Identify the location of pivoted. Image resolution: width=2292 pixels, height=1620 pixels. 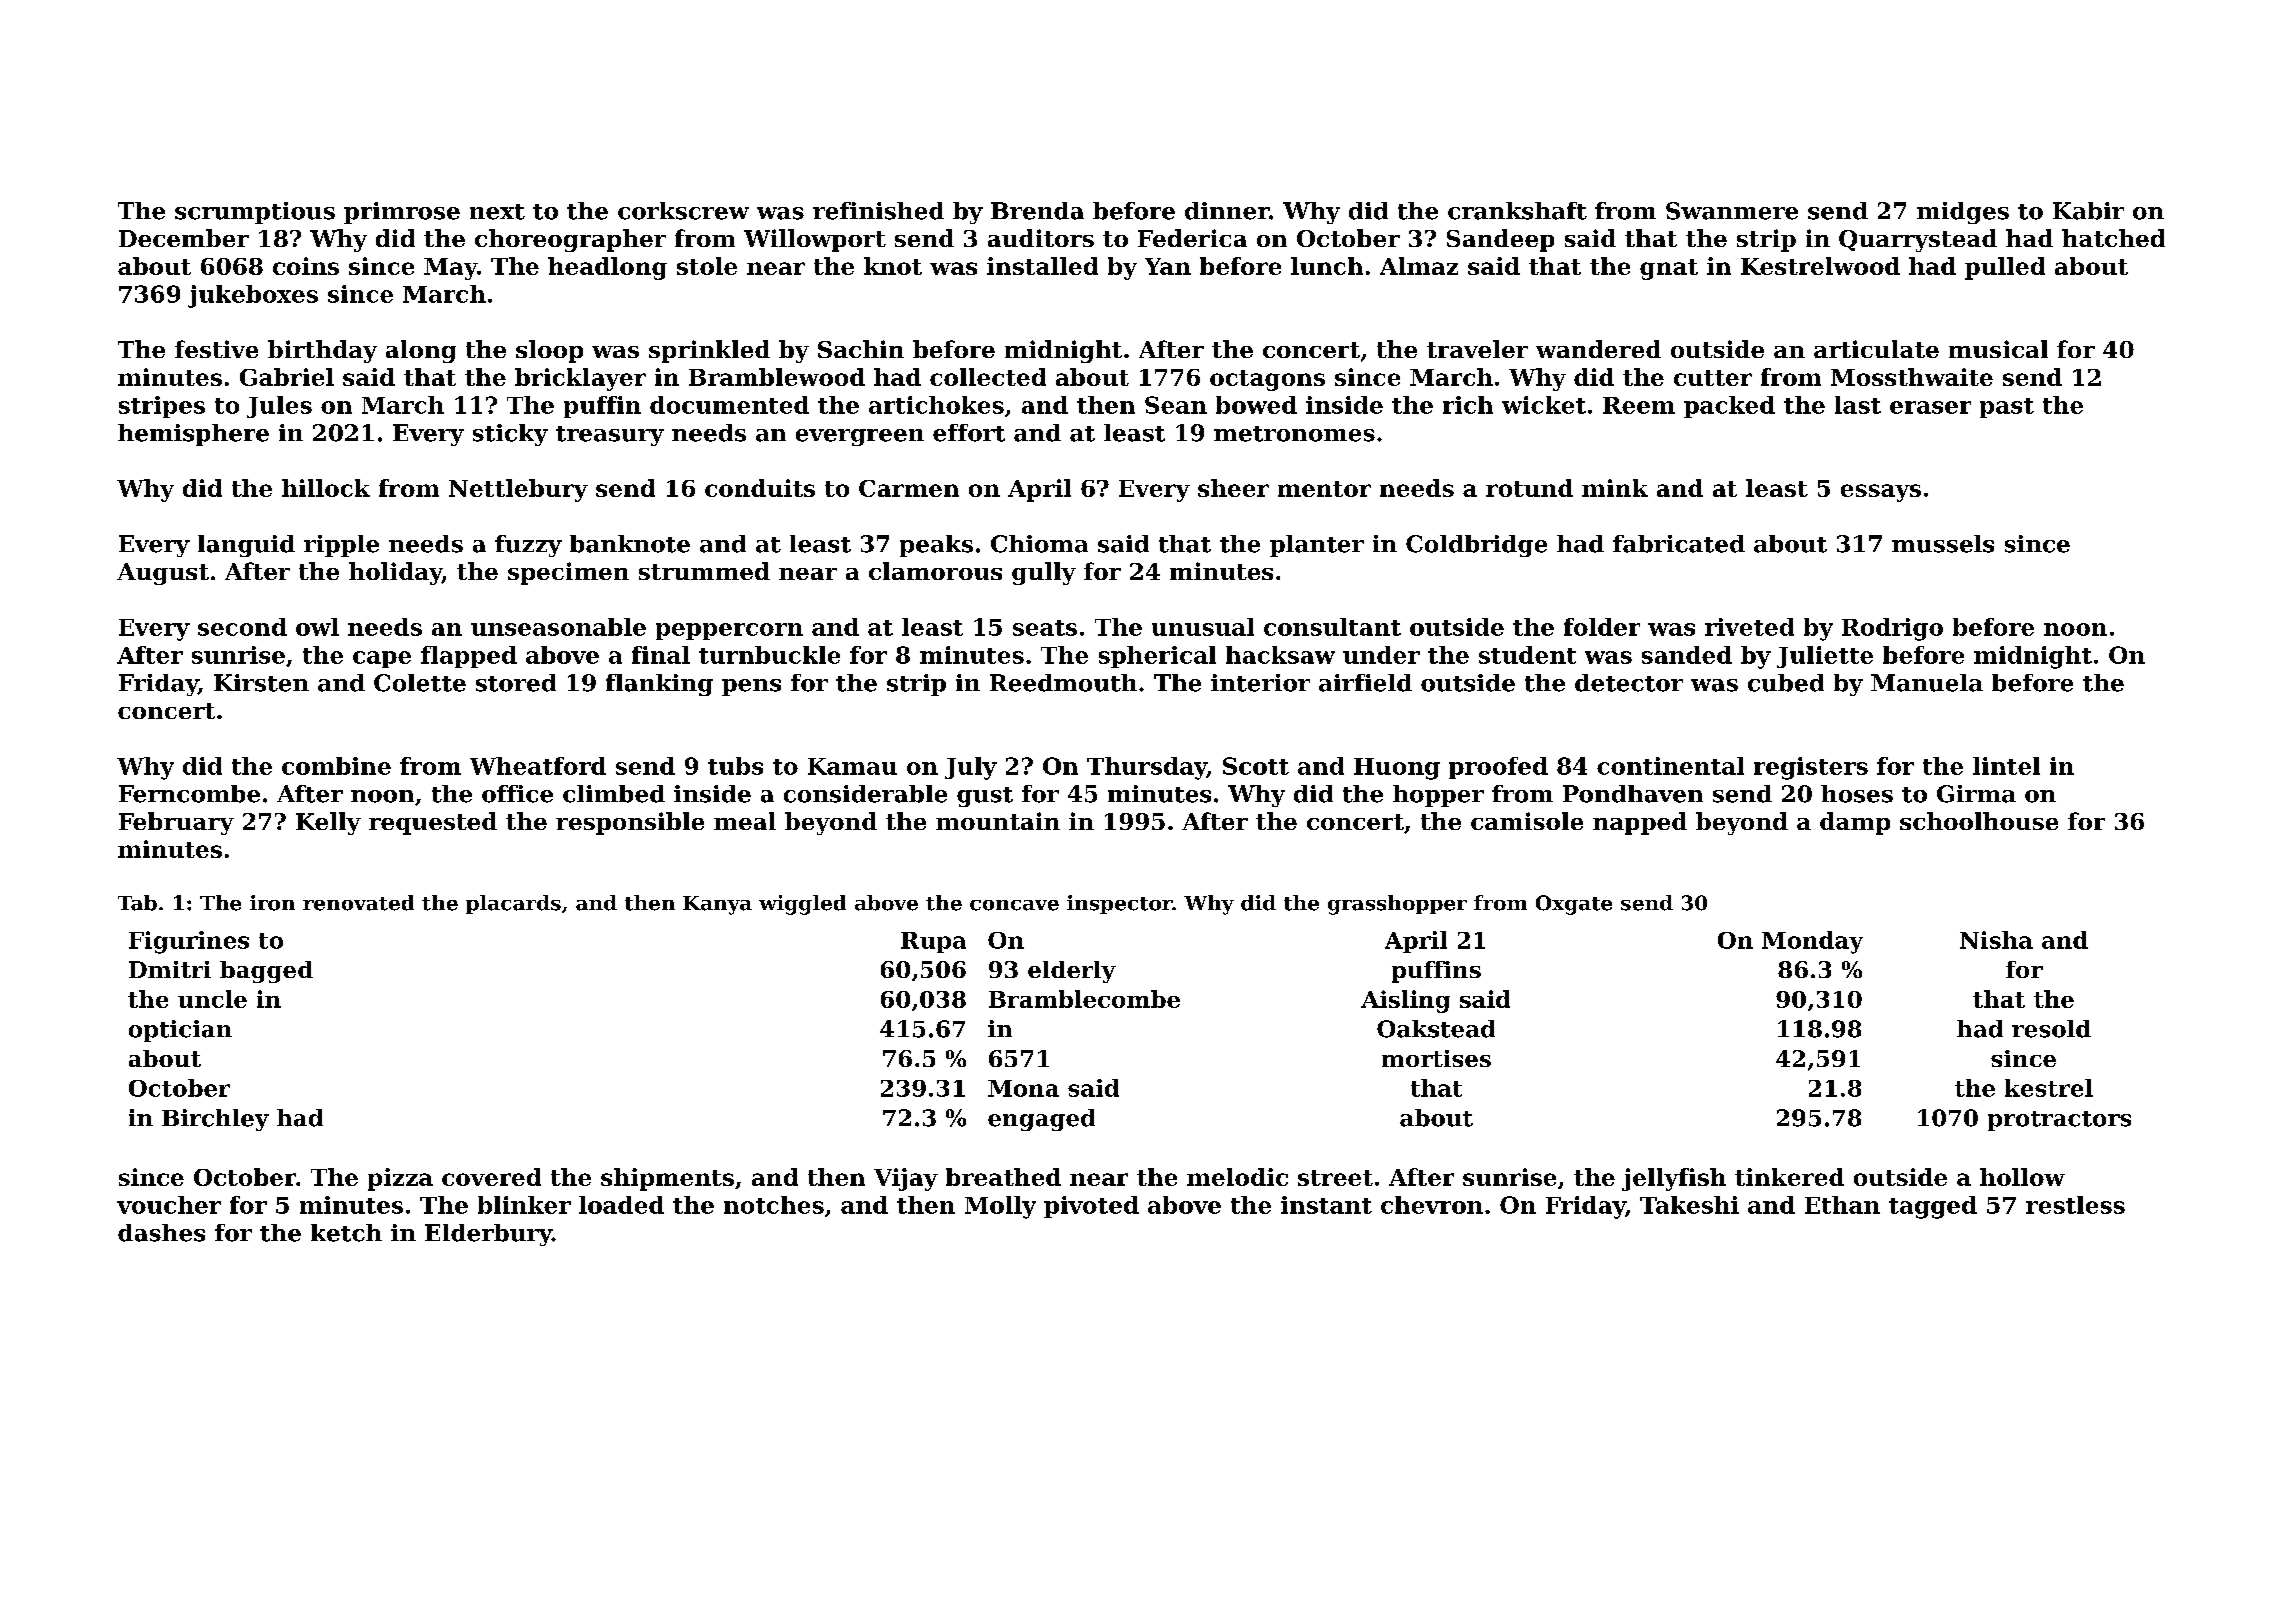
(1091, 1207).
